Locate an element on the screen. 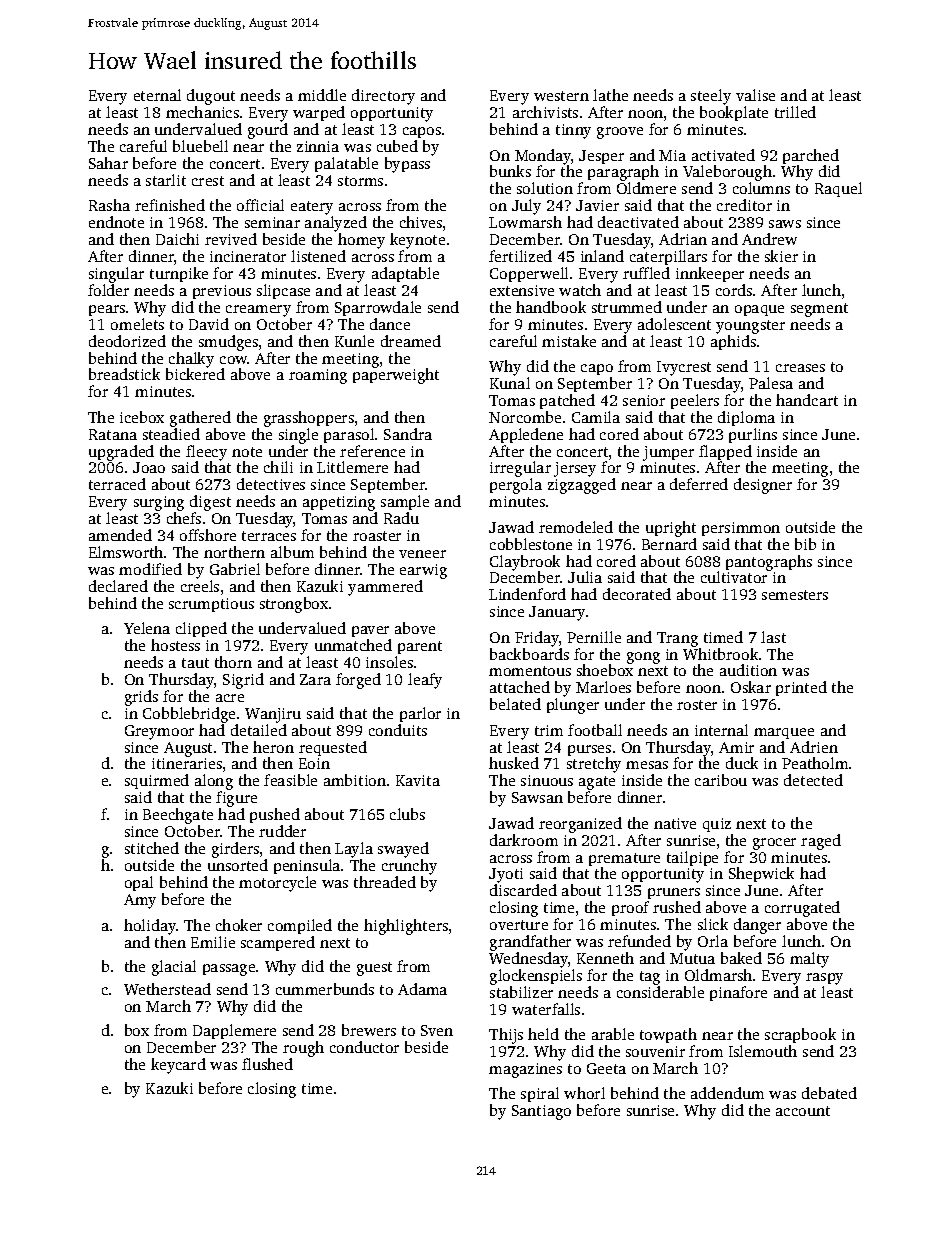 The image size is (952, 1233). Julia is located at coordinates (585, 577).
